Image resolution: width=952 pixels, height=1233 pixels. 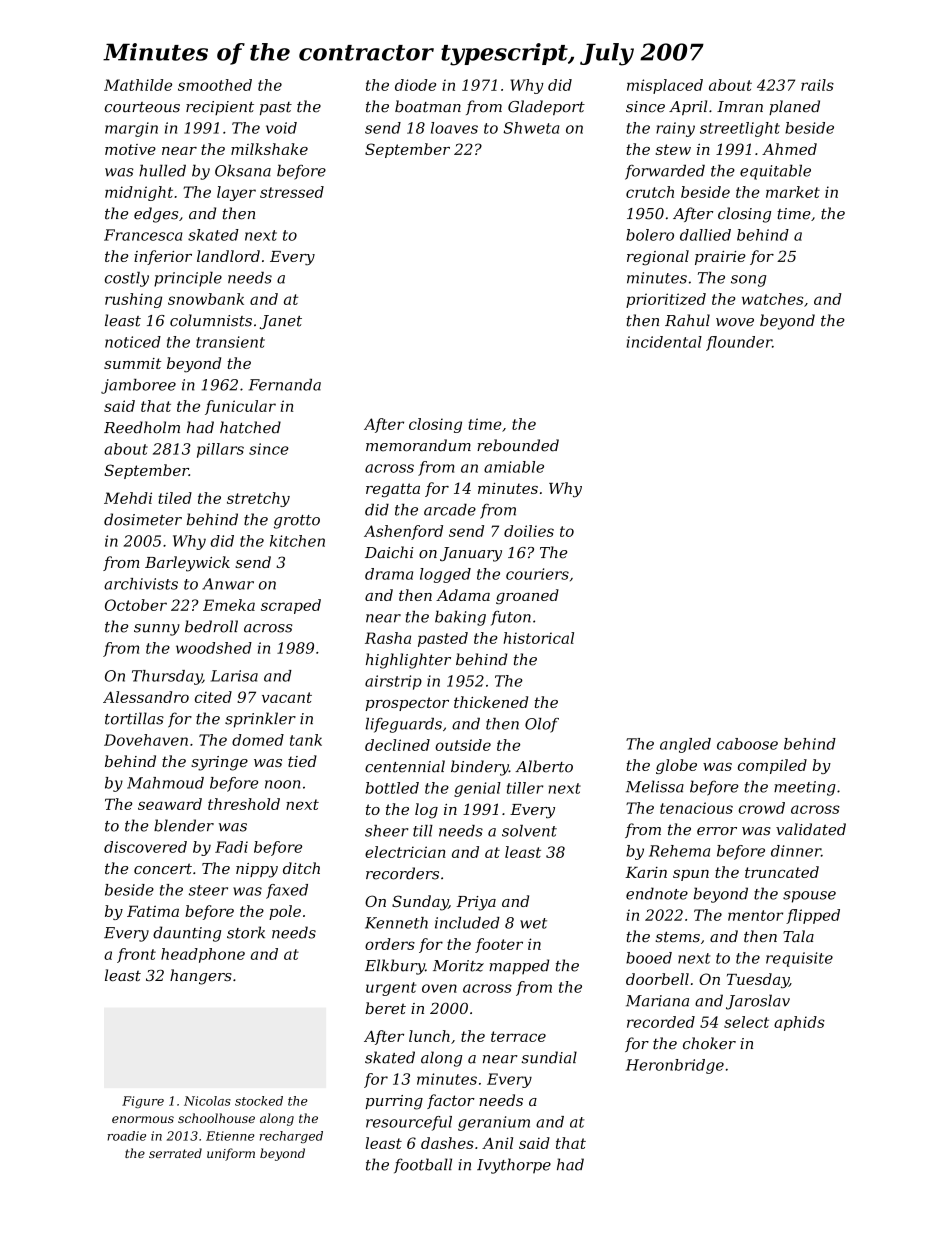 I want to click on edges, so click(x=156, y=215).
